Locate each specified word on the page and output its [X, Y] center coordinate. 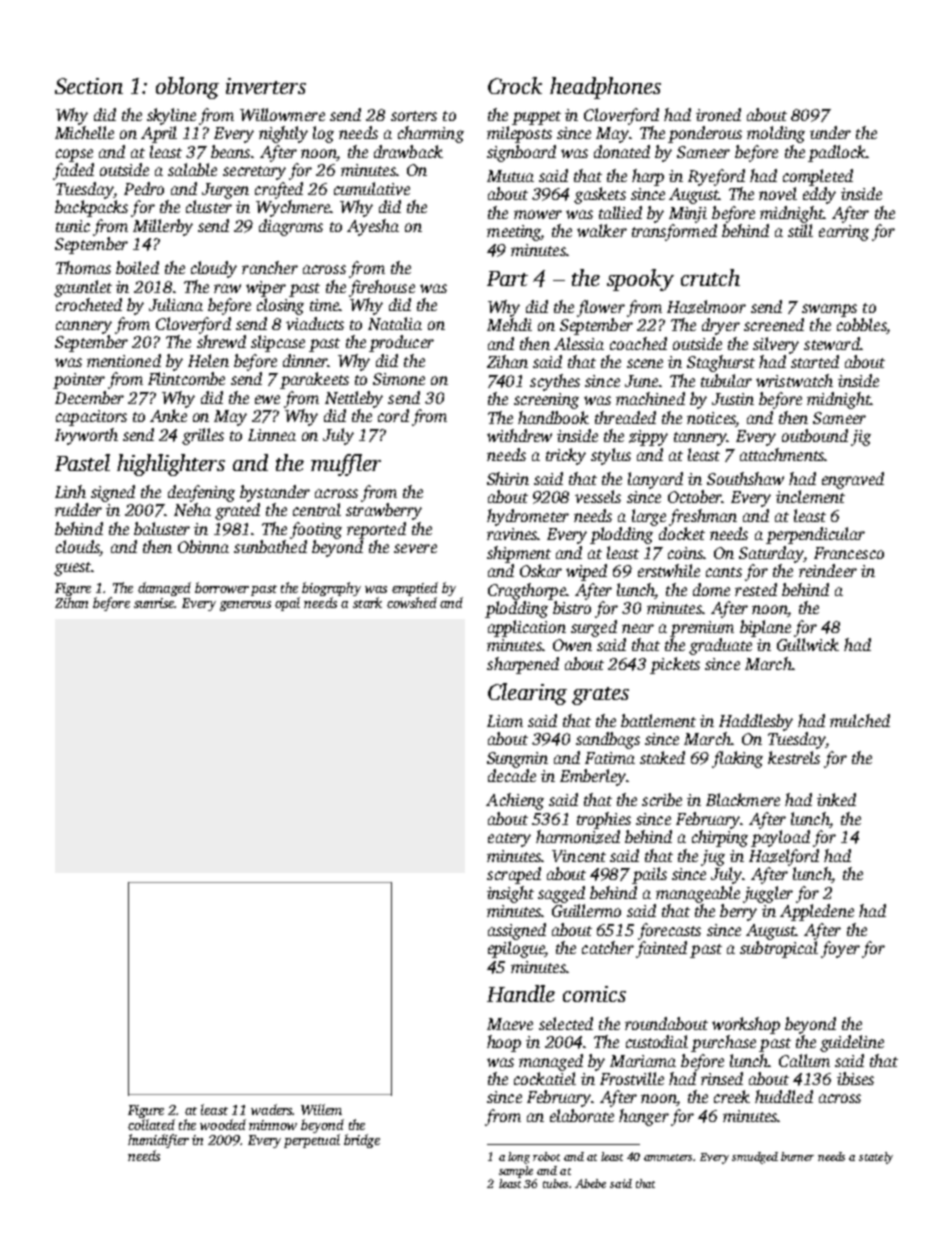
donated [622, 151]
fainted [661, 949]
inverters [266, 86]
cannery [84, 327]
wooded [223, 1124]
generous [245, 606]
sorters [414, 116]
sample [516, 1172]
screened [774, 324]
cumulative [372, 188]
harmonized [578, 837]
